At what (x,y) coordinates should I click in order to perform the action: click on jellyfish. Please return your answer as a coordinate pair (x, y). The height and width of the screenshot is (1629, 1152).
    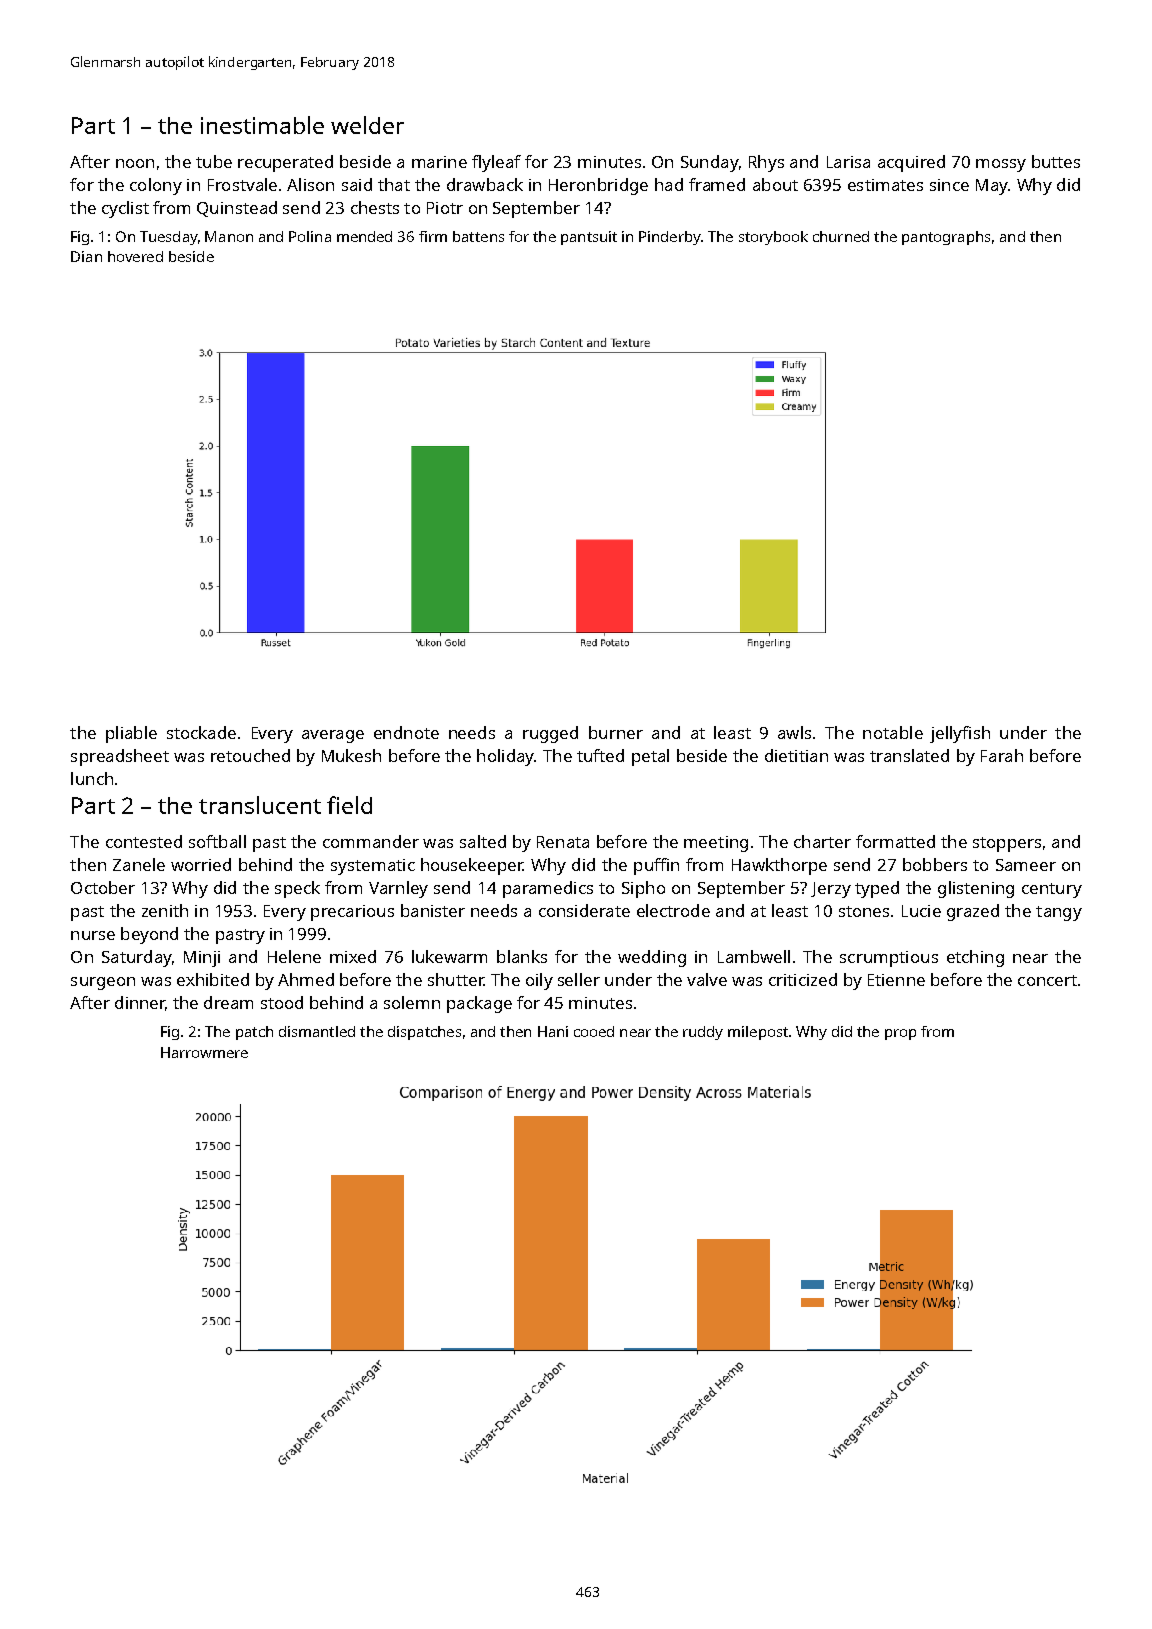
    Looking at the image, I should click on (960, 734).
